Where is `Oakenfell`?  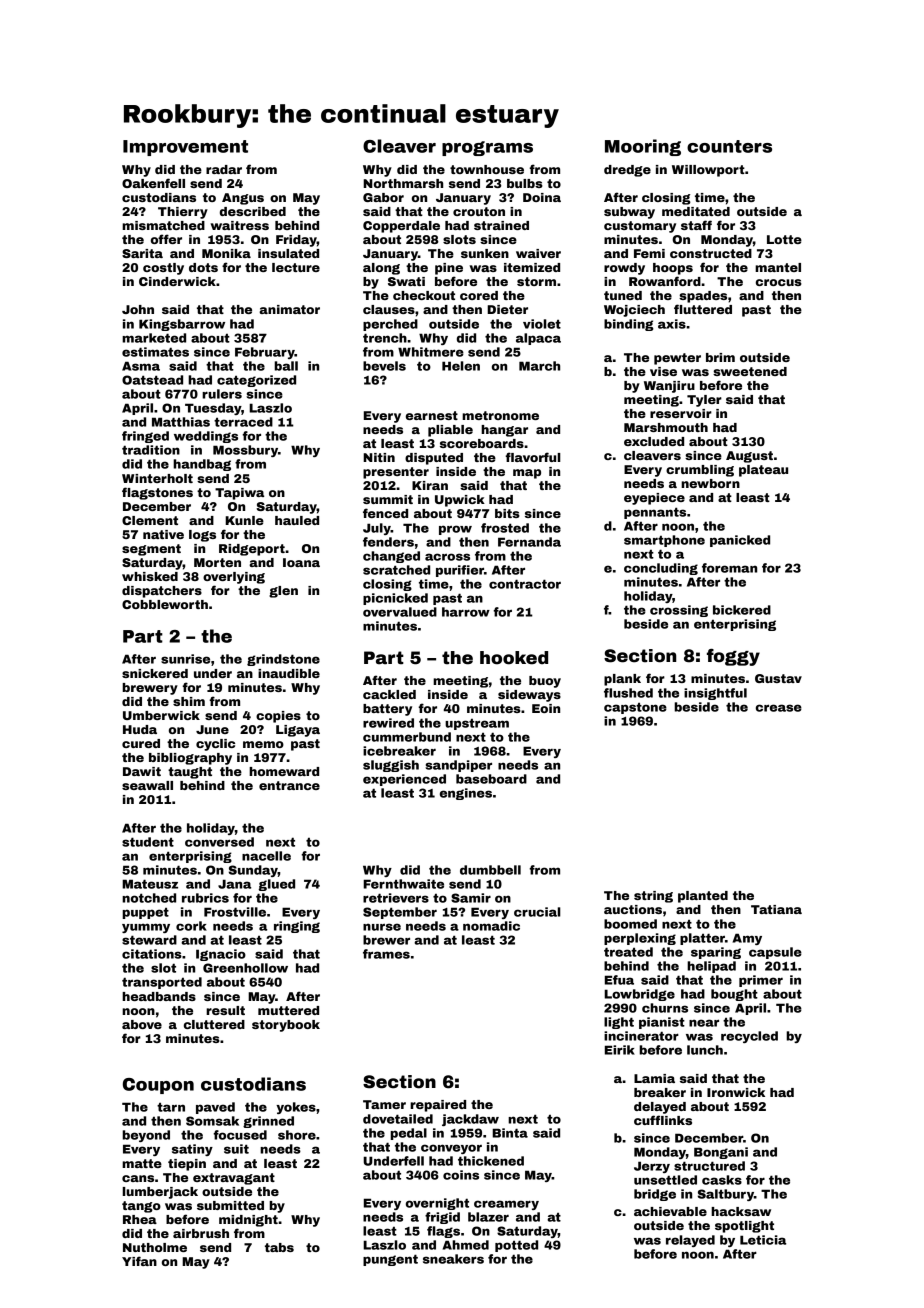 Oakenfell is located at coordinates (153, 183).
